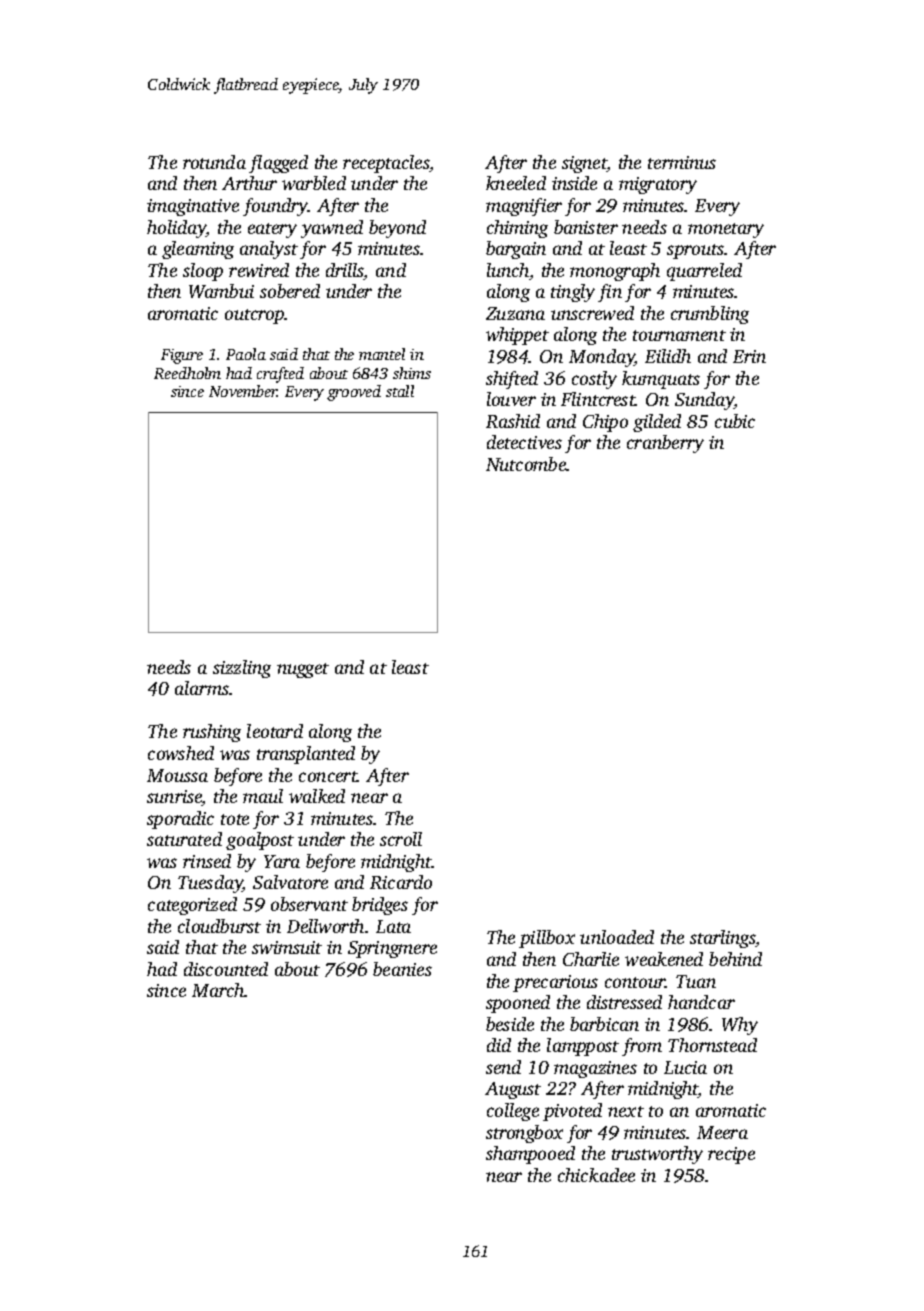  What do you see at coordinates (658, 185) in the document?
I see `migratory` at bounding box center [658, 185].
